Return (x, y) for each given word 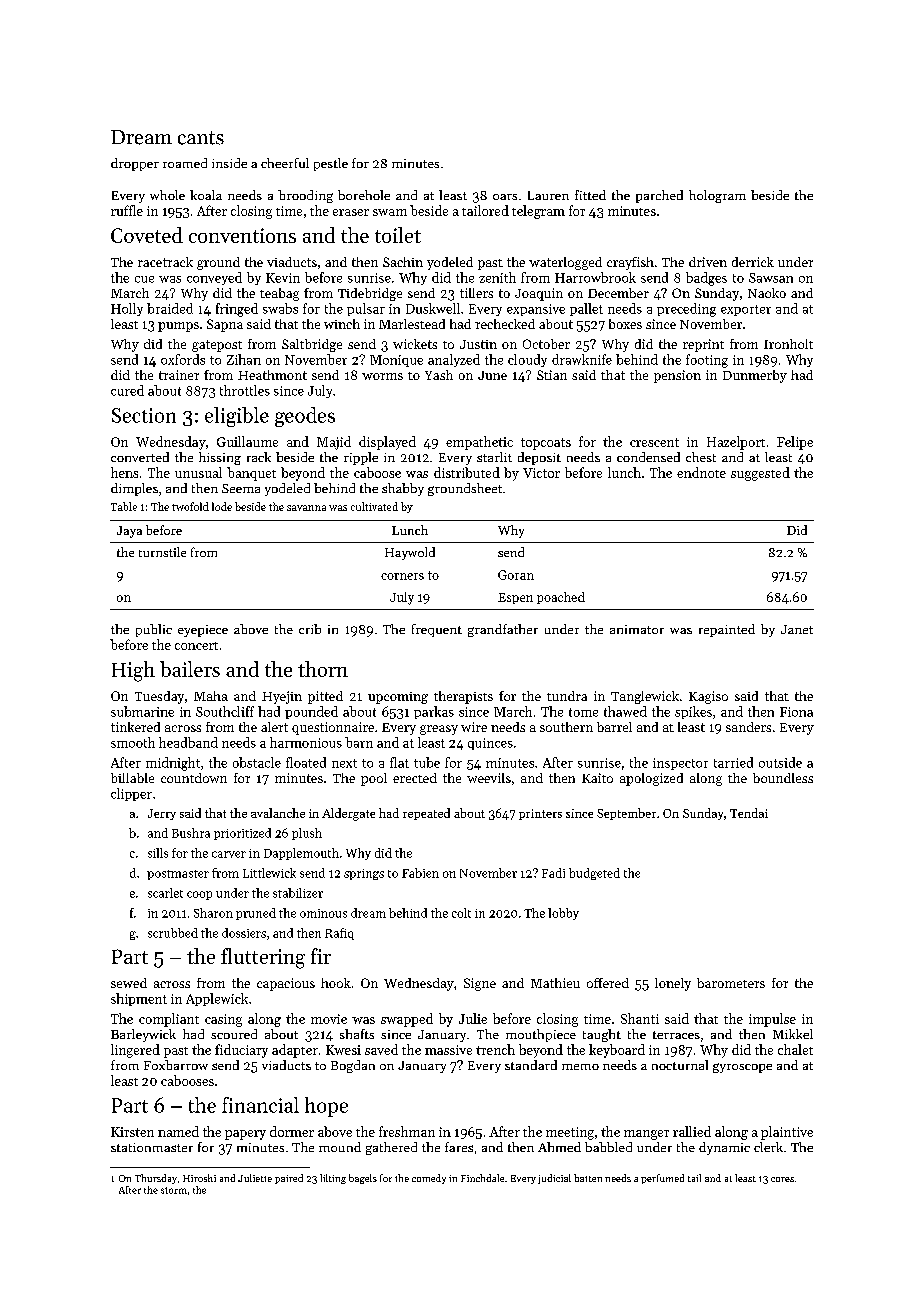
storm (174, 1190)
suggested (760, 474)
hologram (717, 196)
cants (201, 138)
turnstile (162, 552)
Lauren (548, 195)
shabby (403, 489)
